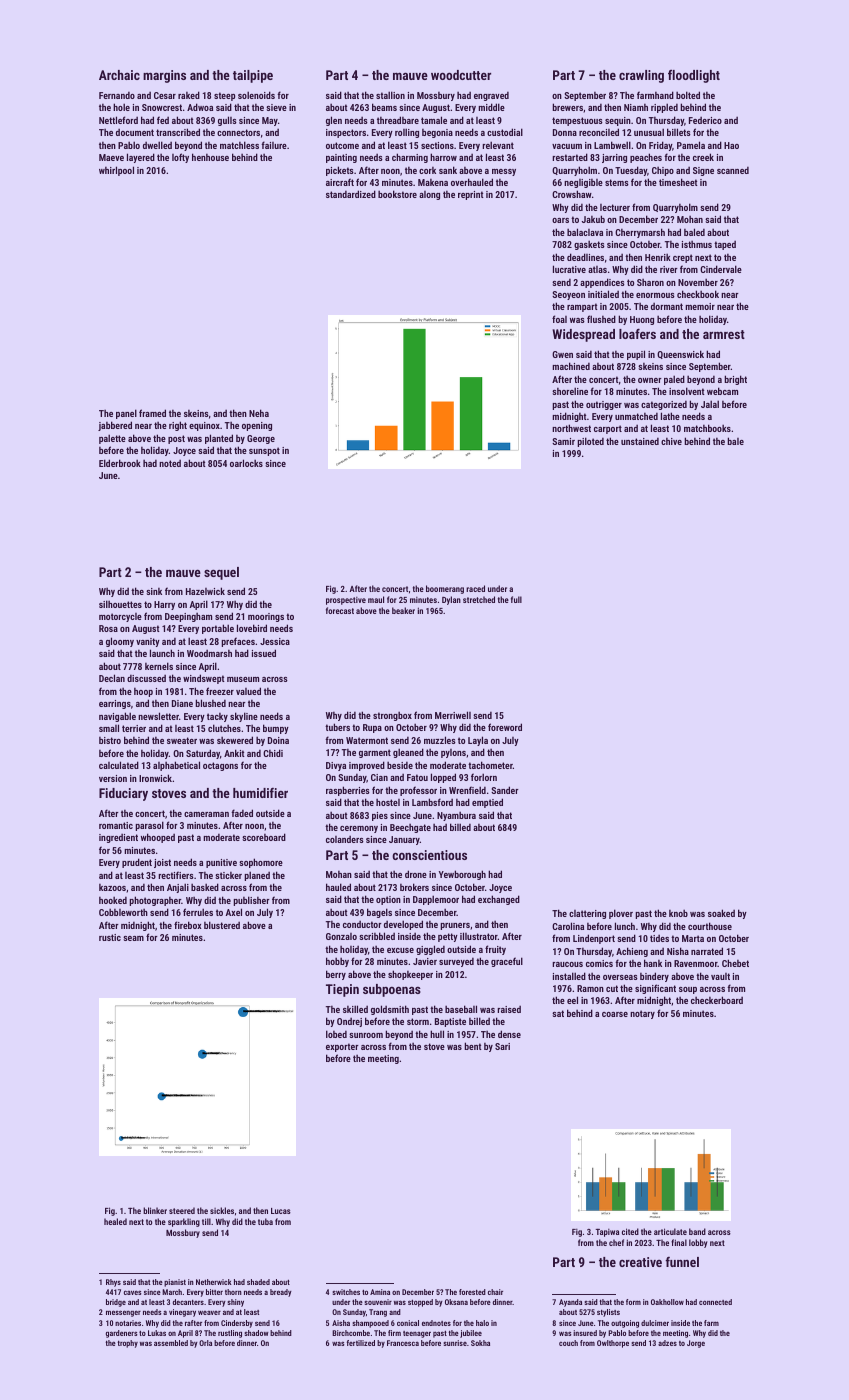  What do you see at coordinates (128, 1344) in the page?
I see `trophy` at bounding box center [128, 1344].
